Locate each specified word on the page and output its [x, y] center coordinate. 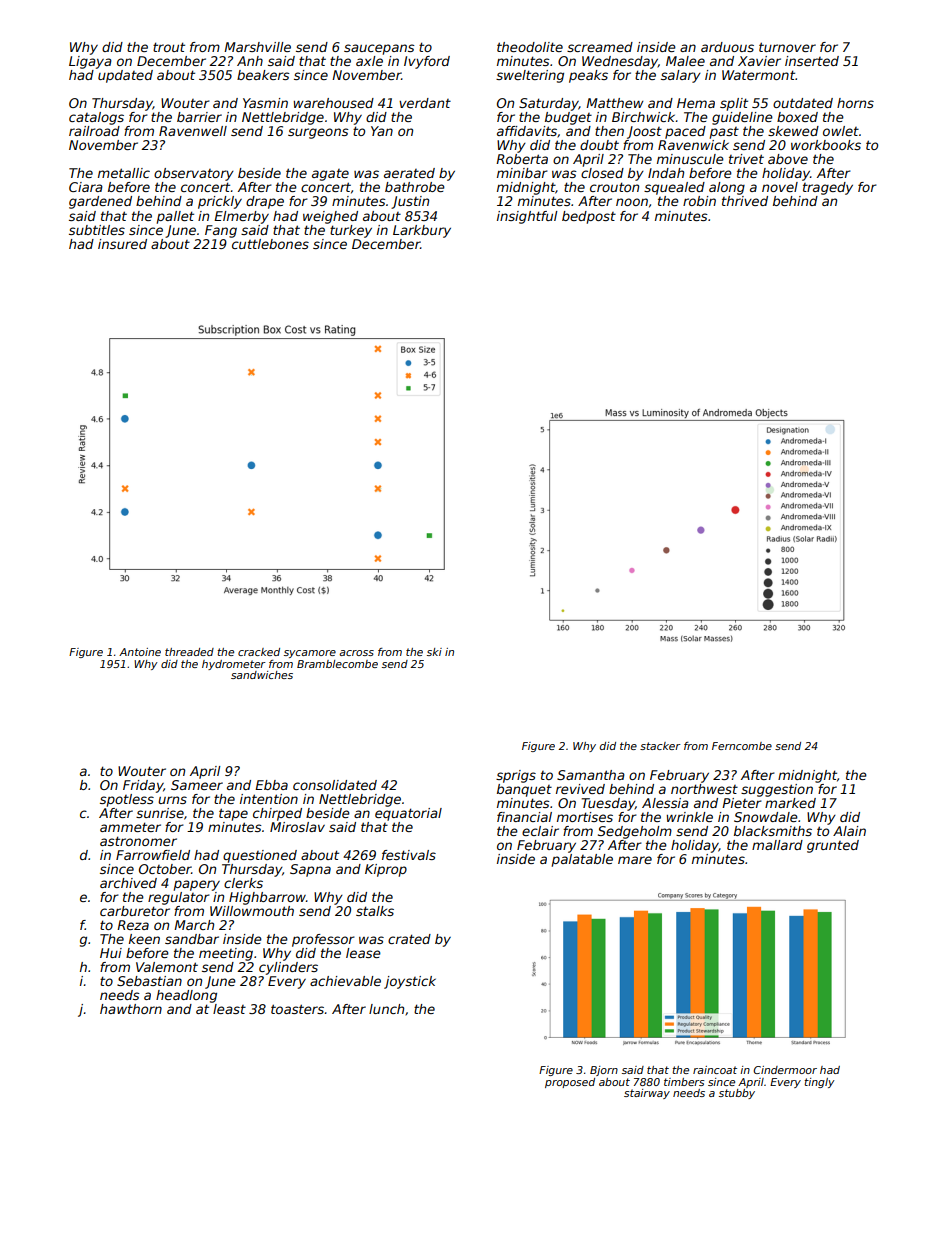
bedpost [589, 217]
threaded [189, 652]
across [356, 653]
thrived [745, 201]
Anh [250, 61]
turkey [351, 231]
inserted [812, 61]
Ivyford [427, 62]
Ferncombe [742, 746]
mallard [777, 845]
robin [699, 201]
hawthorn [131, 1009]
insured [122, 244]
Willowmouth [252, 911]
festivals [409, 855]
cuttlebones [270, 244]
